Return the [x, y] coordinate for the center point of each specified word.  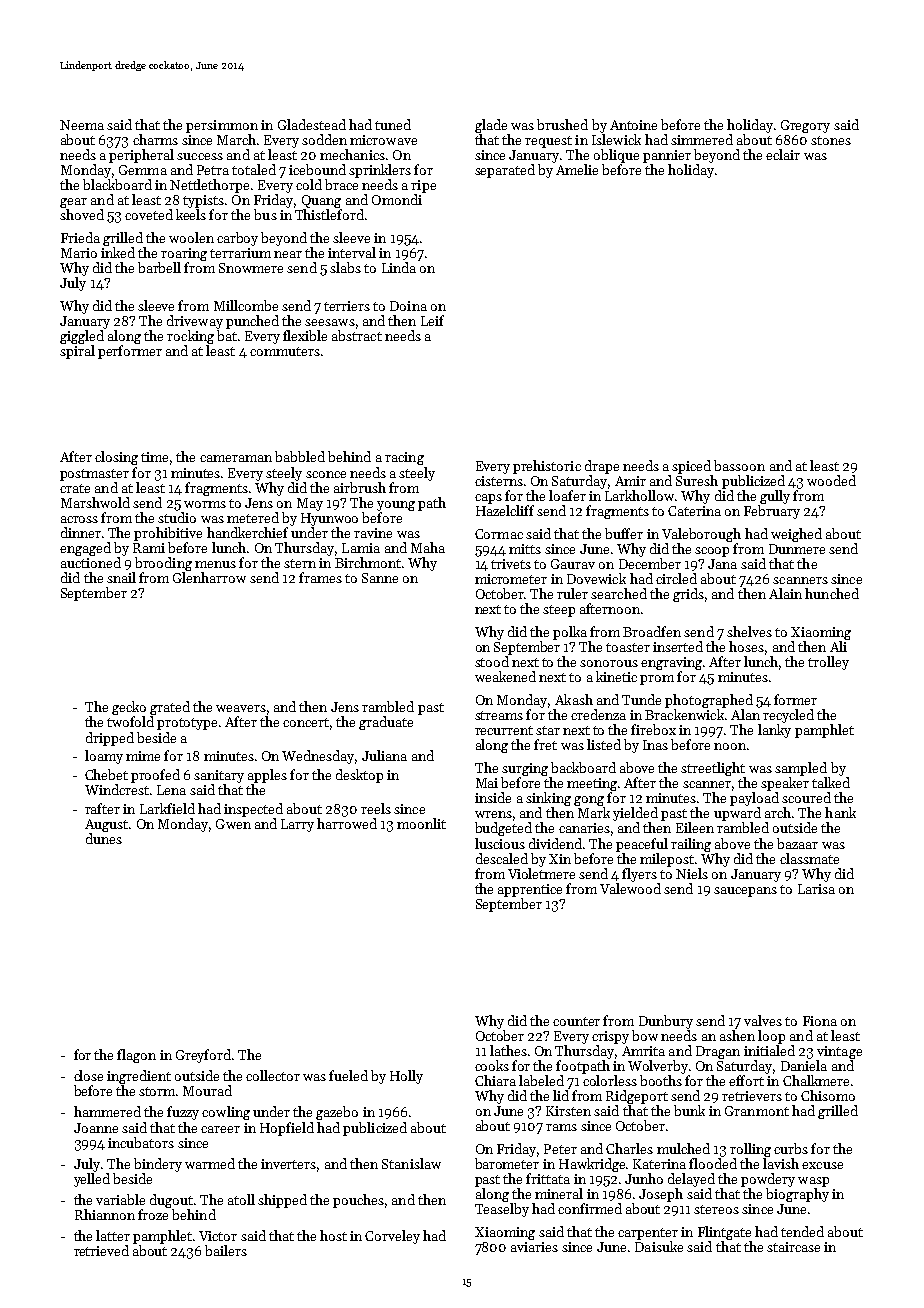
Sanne [380, 578]
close [88, 1075]
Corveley [392, 1237]
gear [73, 203]
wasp [813, 1182]
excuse [822, 1165]
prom [657, 680]
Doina [408, 306]
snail [121, 577]
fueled [348, 1075]
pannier [667, 156]
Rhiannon [105, 1214]
